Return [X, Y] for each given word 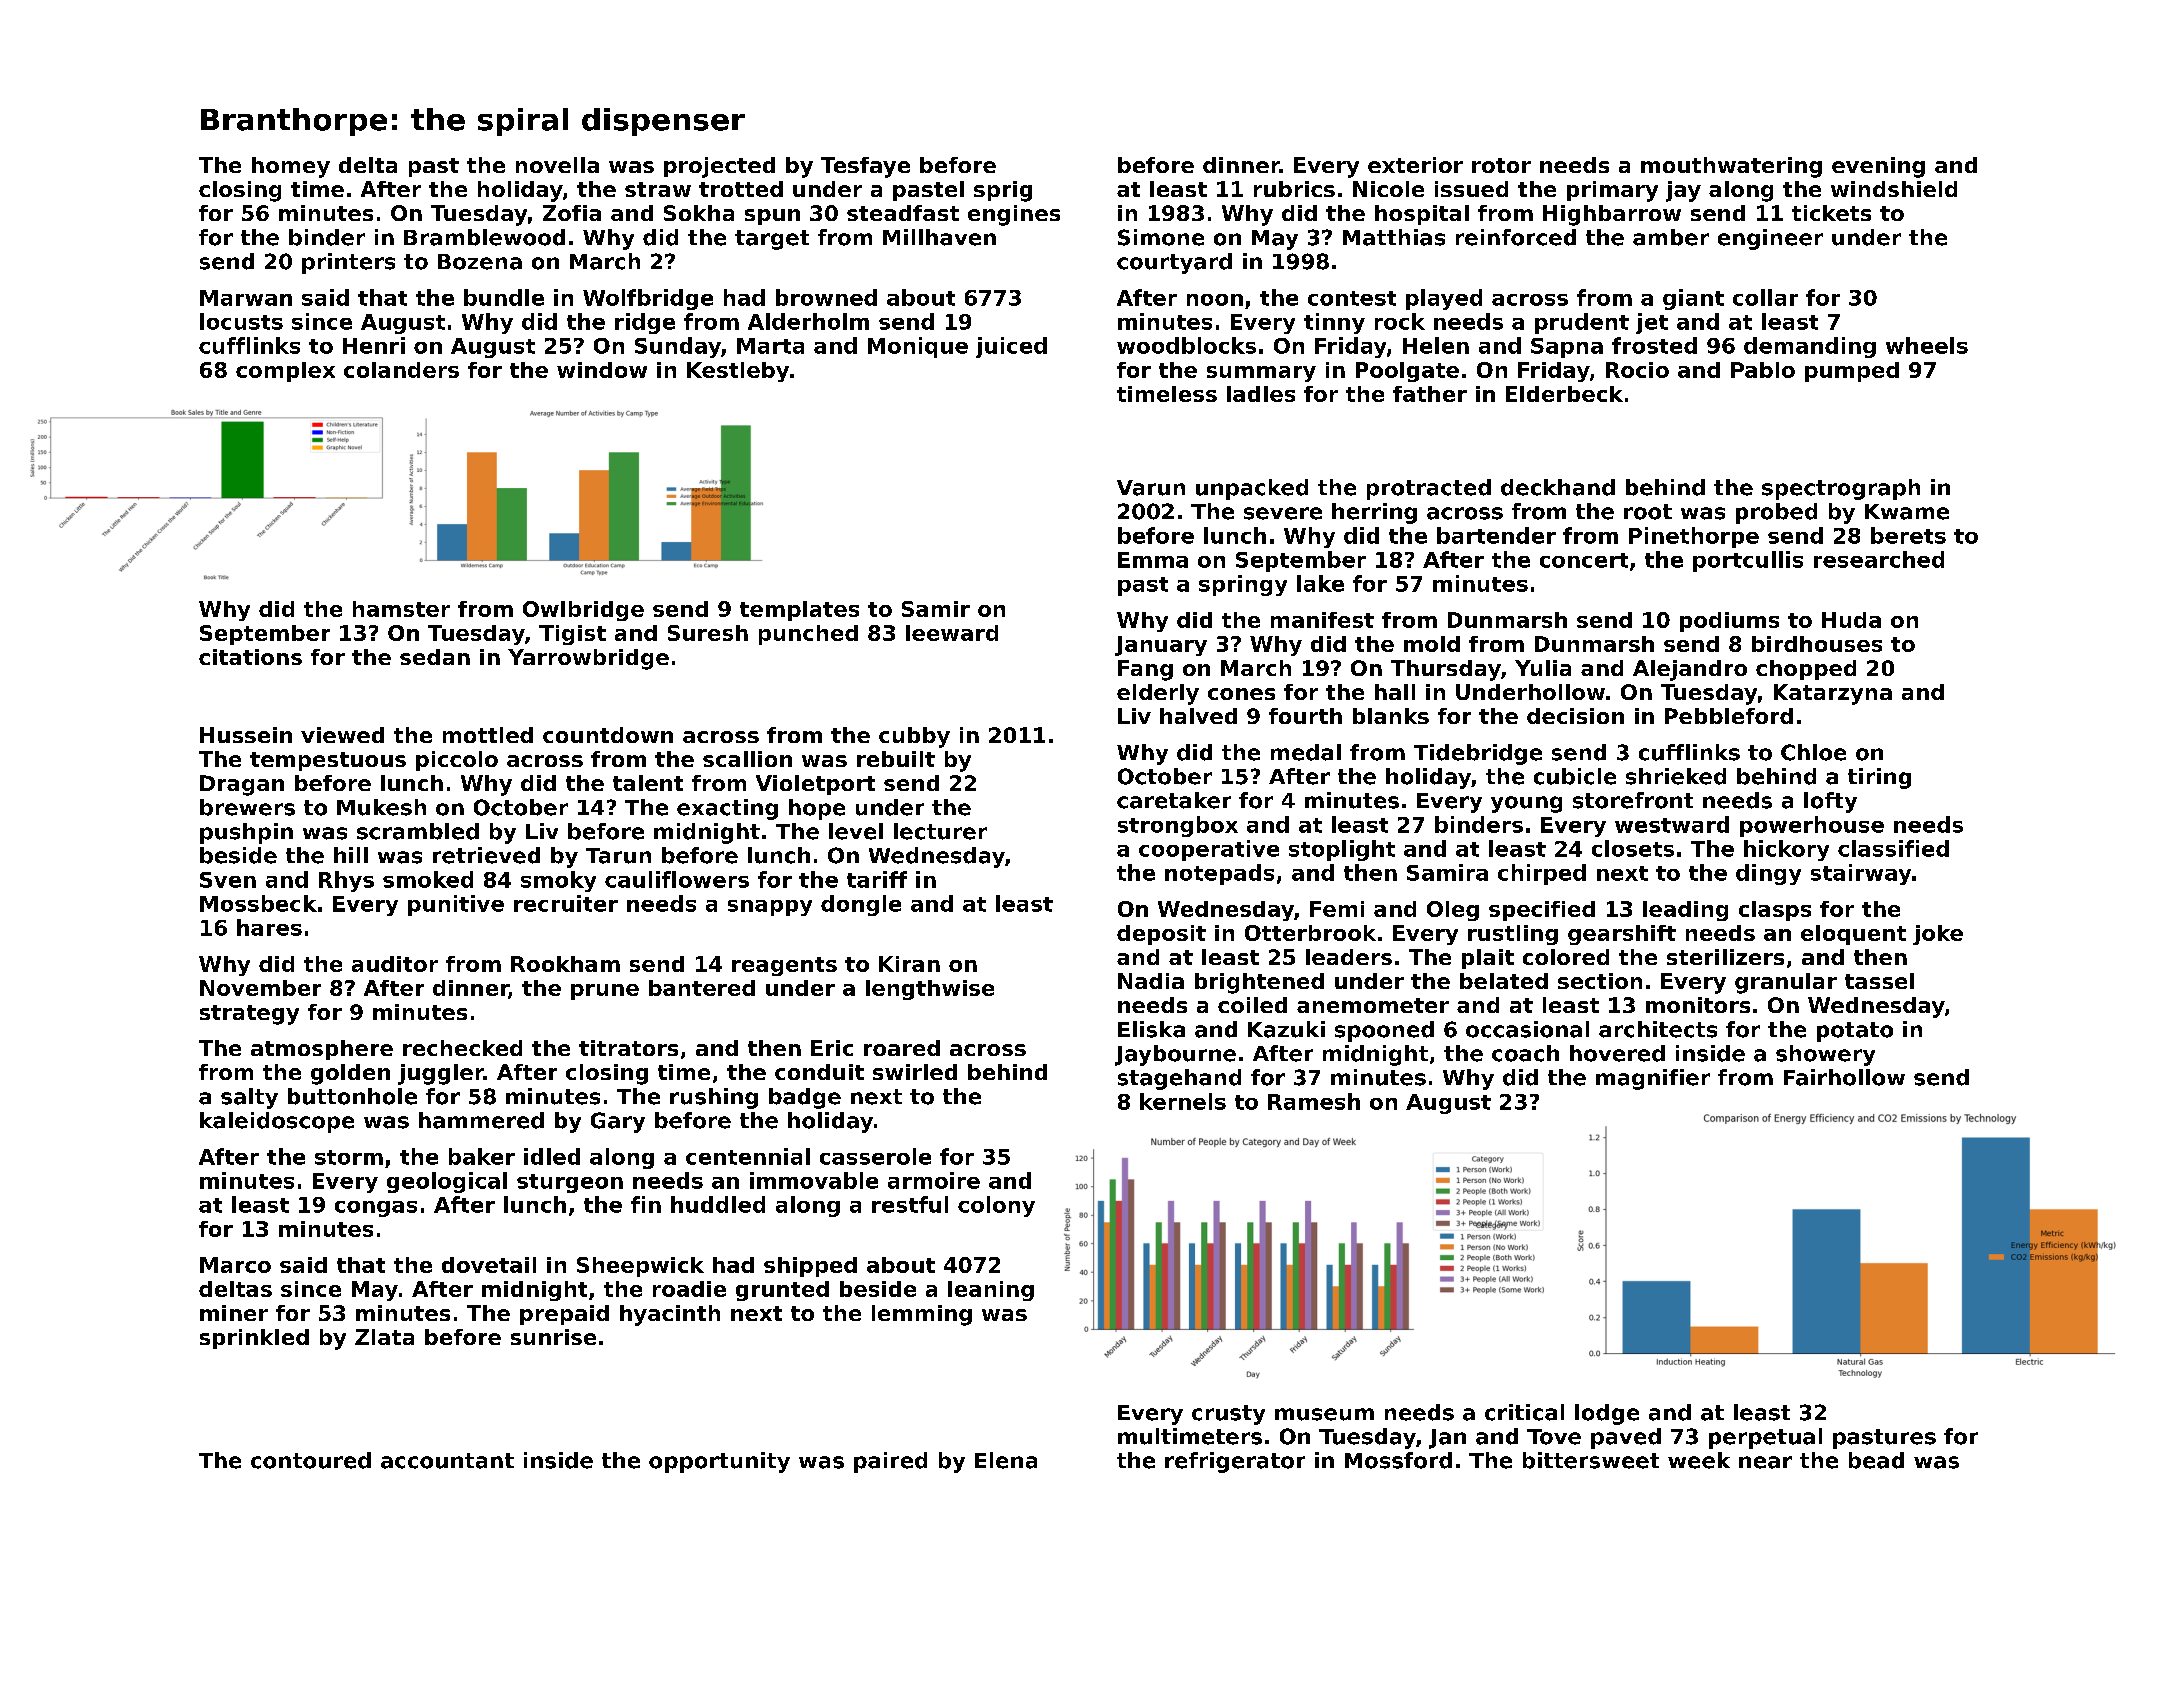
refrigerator [1235, 1462]
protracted [1429, 489]
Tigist [572, 635]
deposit [1161, 935]
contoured [311, 1460]
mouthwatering [1731, 167]
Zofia [572, 213]
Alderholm [808, 321]
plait [1488, 959]
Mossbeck [258, 903]
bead [1876, 1460]
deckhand [1558, 487]
